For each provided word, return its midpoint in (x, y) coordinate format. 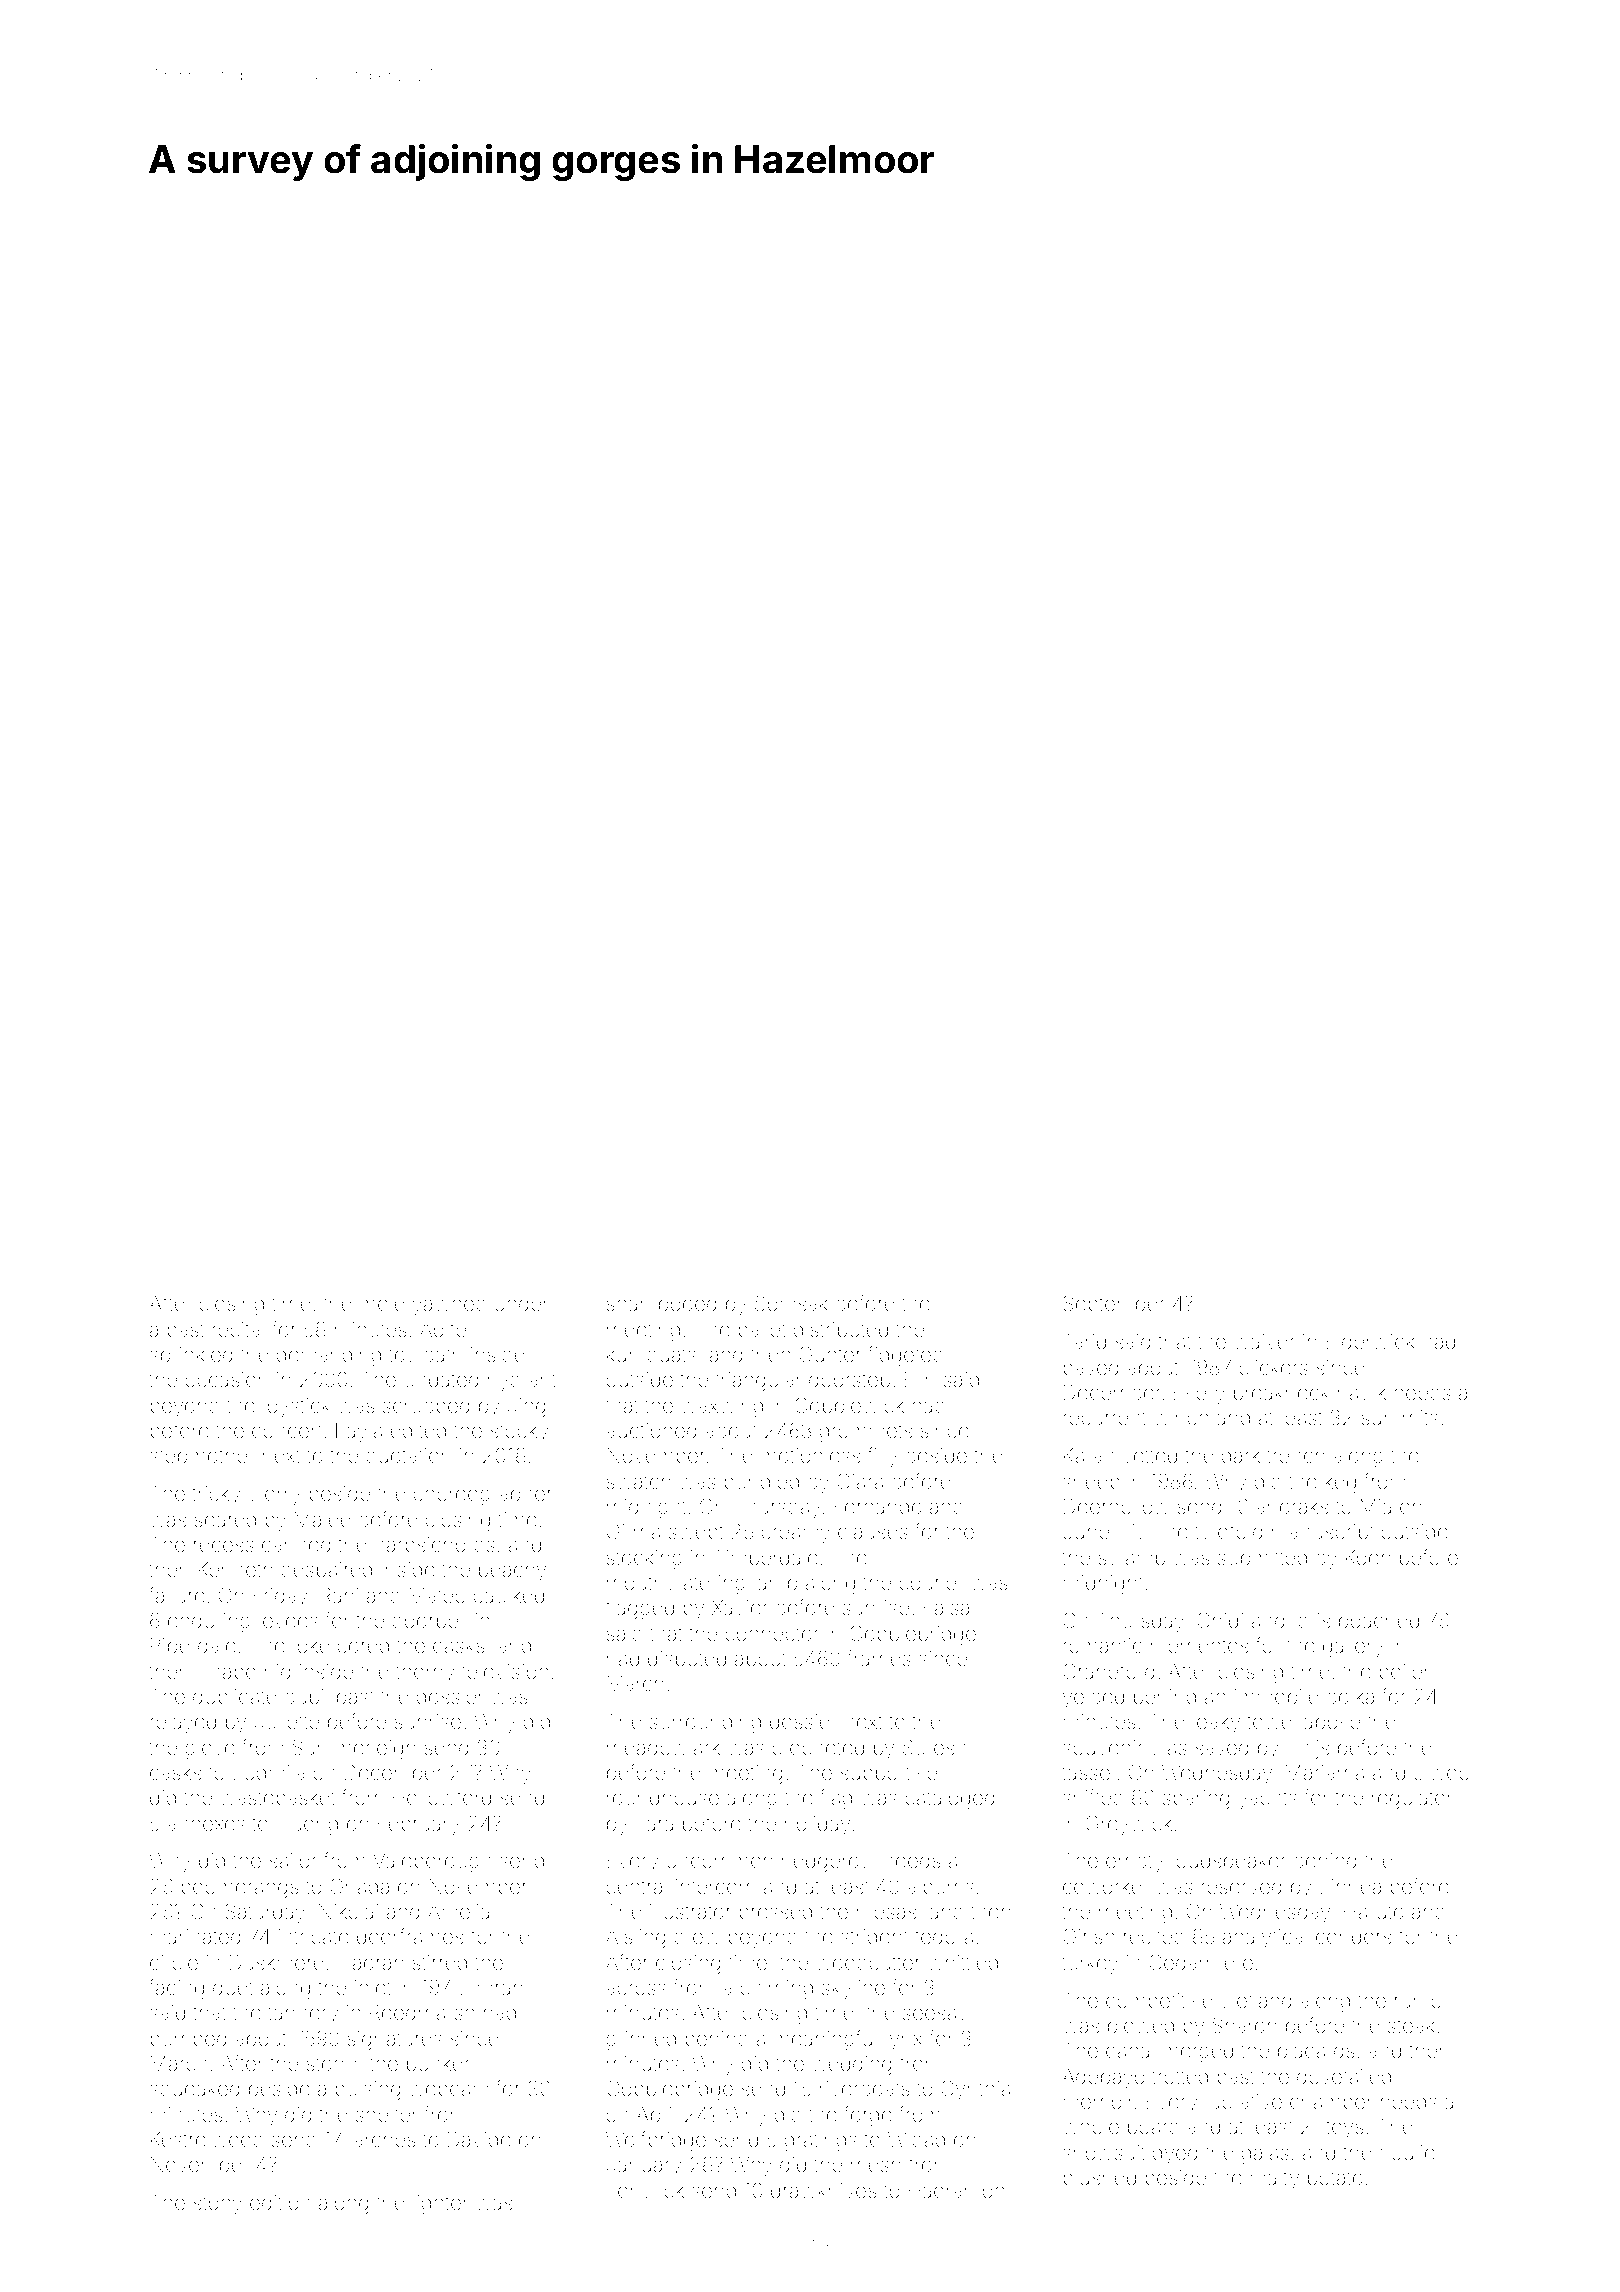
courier (931, 1582)
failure (177, 1595)
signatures (395, 2041)
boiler (1404, 1671)
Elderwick (1370, 1341)
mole (382, 1303)
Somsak (791, 1303)
